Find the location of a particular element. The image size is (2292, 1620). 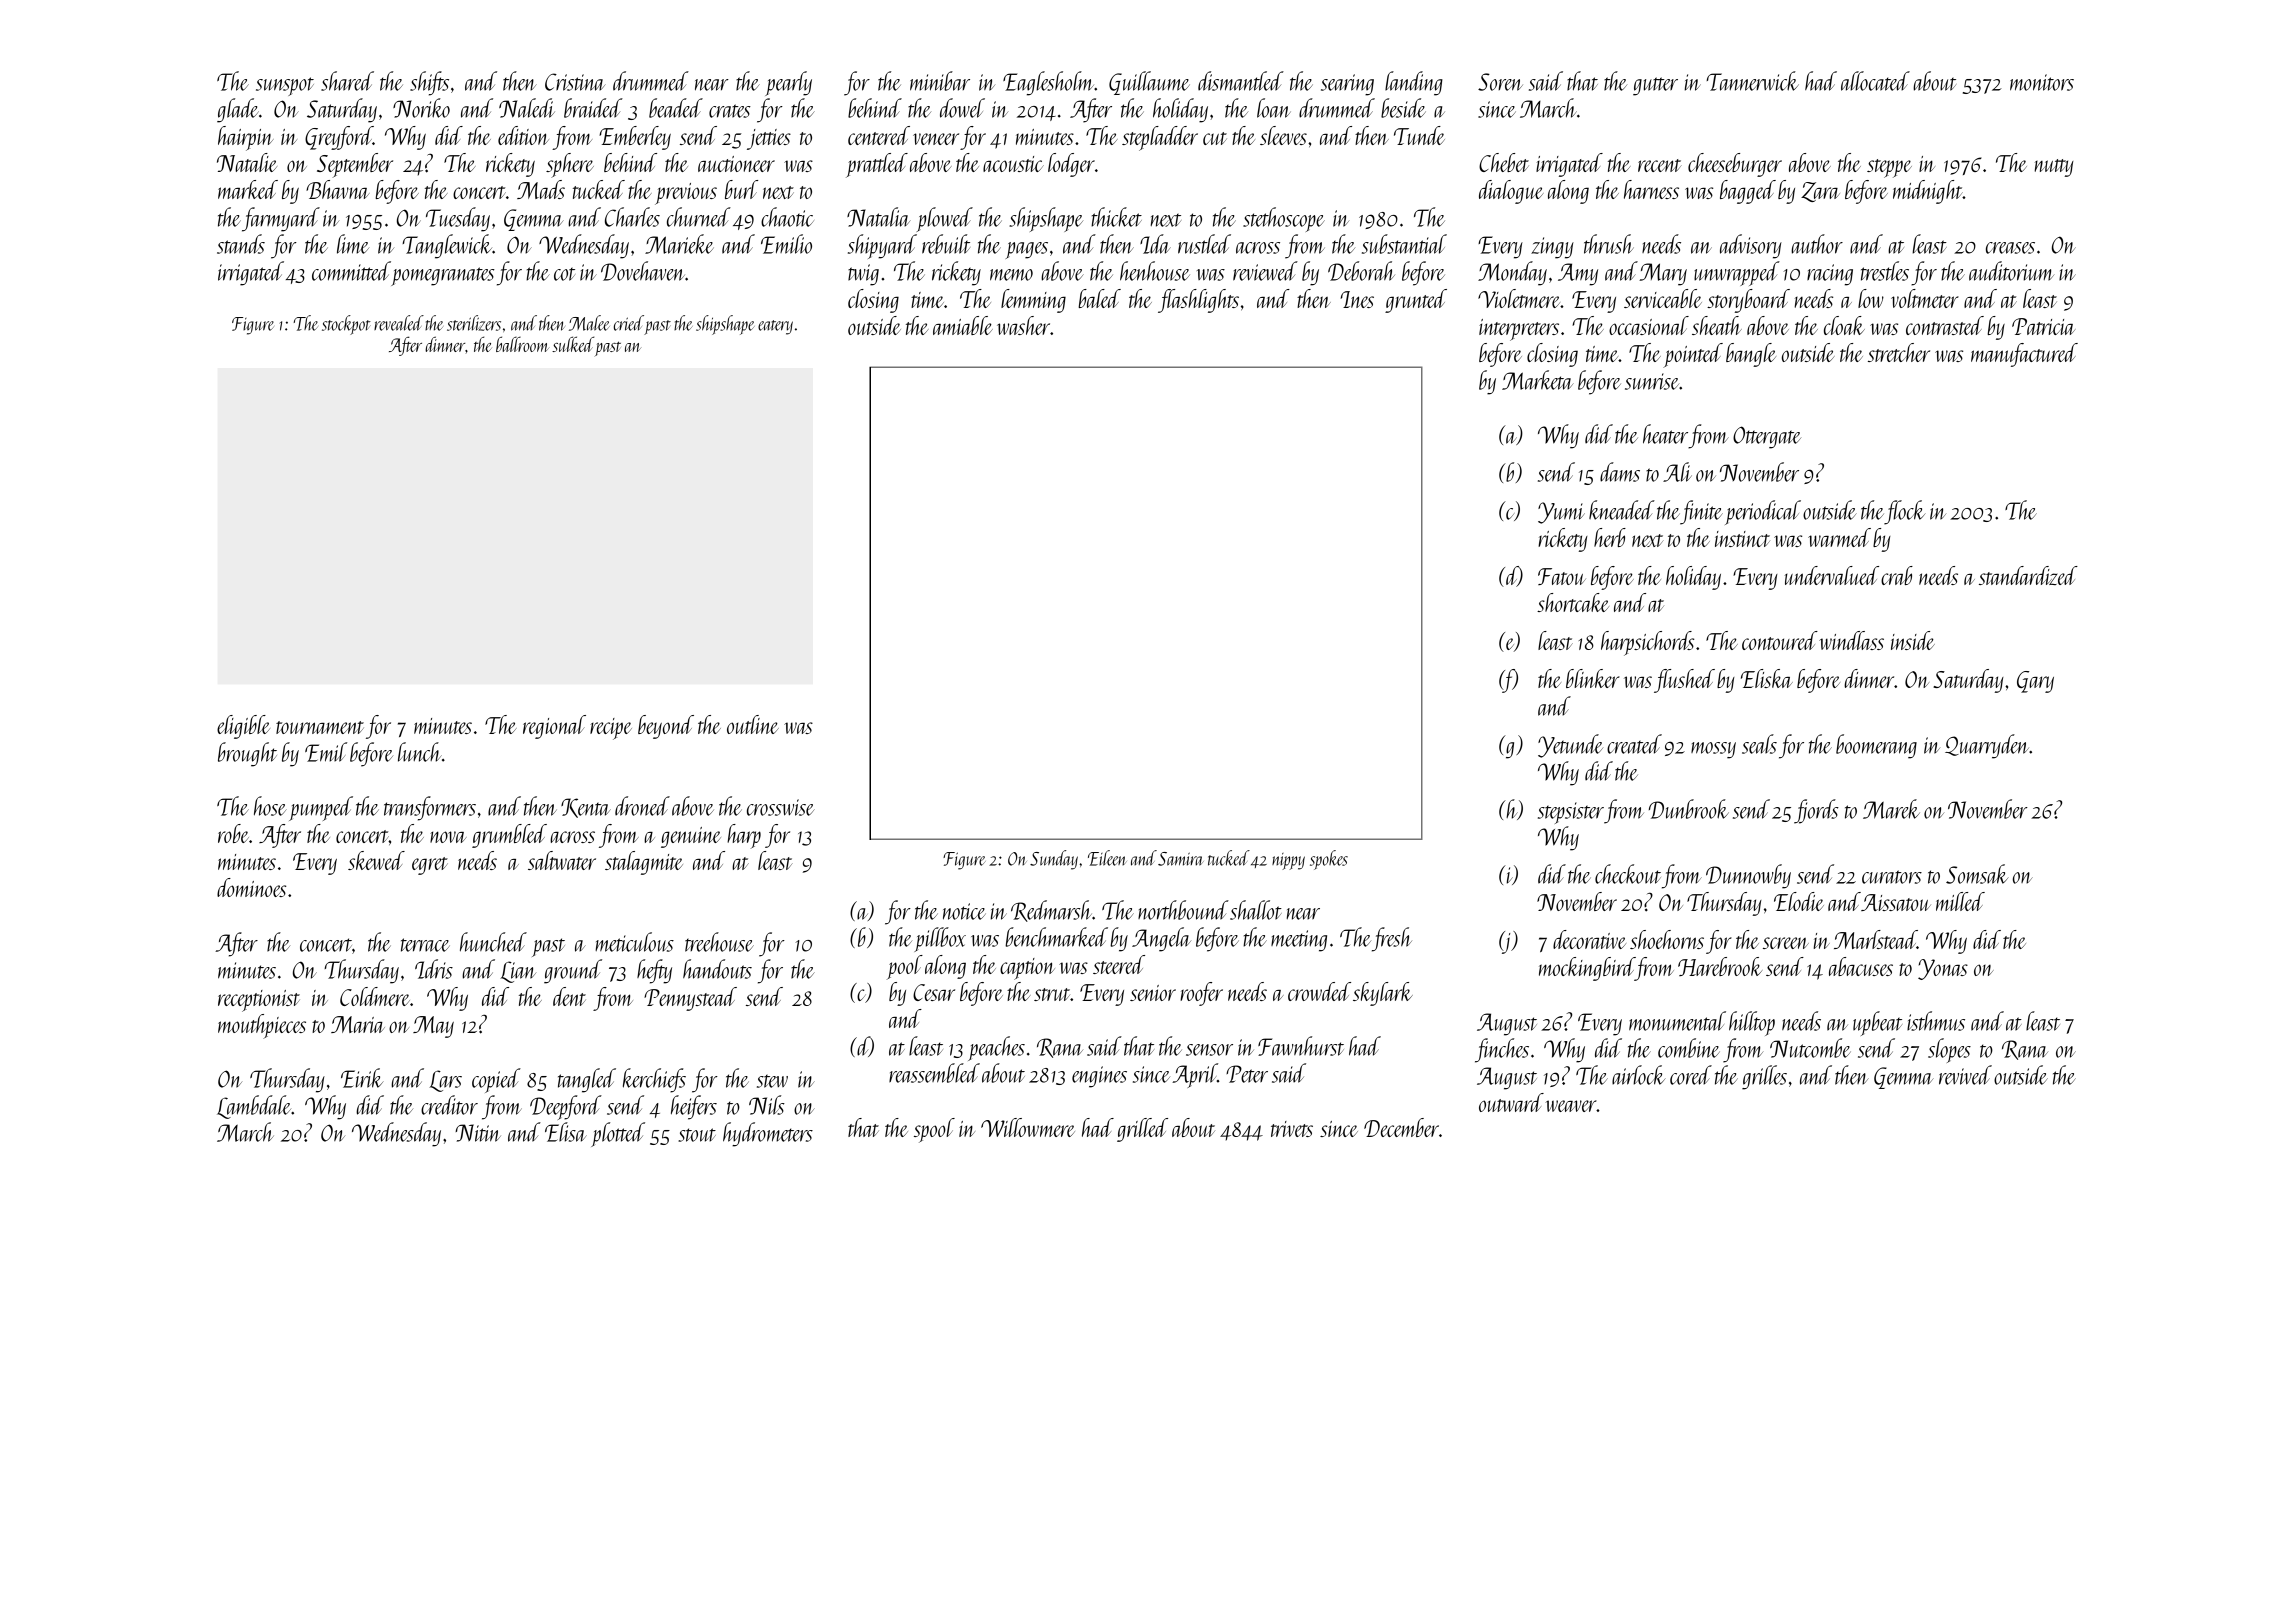

eligible is located at coordinates (243, 727).
